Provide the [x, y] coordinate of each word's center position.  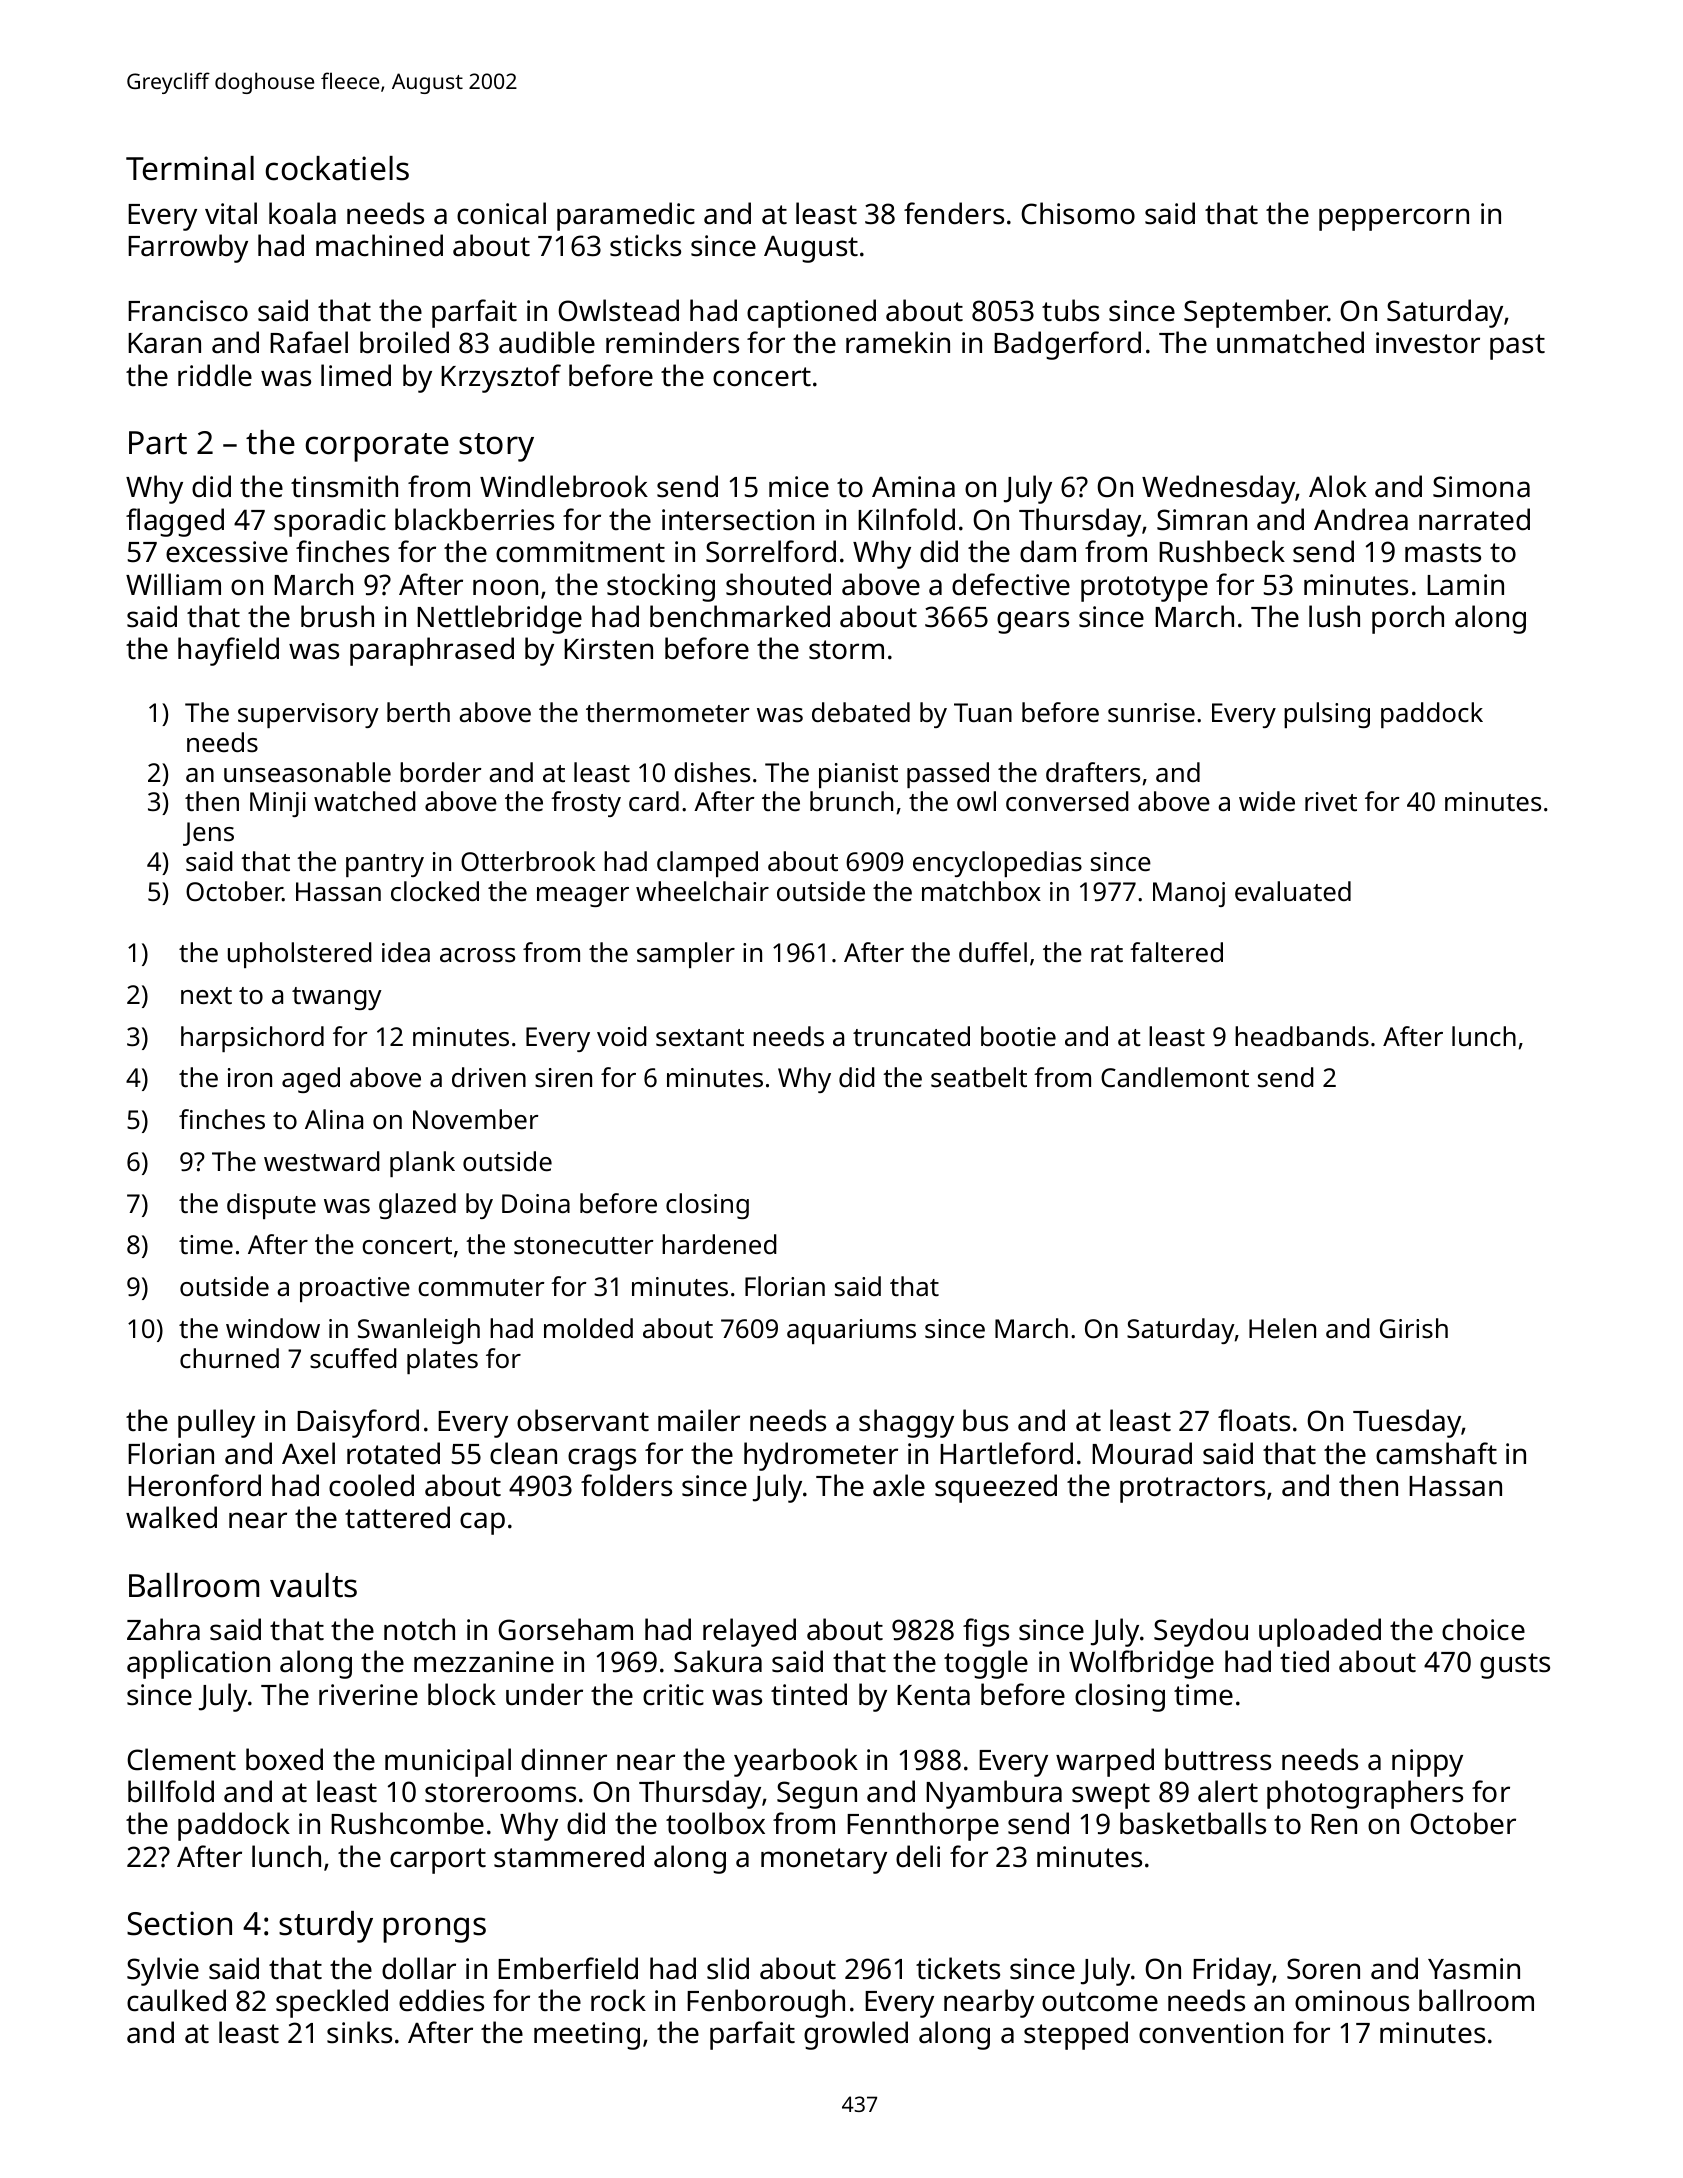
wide [1267, 801]
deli [918, 1856]
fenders [954, 213]
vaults [313, 1585]
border [440, 772]
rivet [1331, 801]
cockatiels [337, 168]
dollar [419, 1968]
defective [1011, 584]
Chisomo [1078, 213]
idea [406, 952]
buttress [1218, 1759]
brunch [851, 801]
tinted [809, 1694]
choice [1483, 1629]
